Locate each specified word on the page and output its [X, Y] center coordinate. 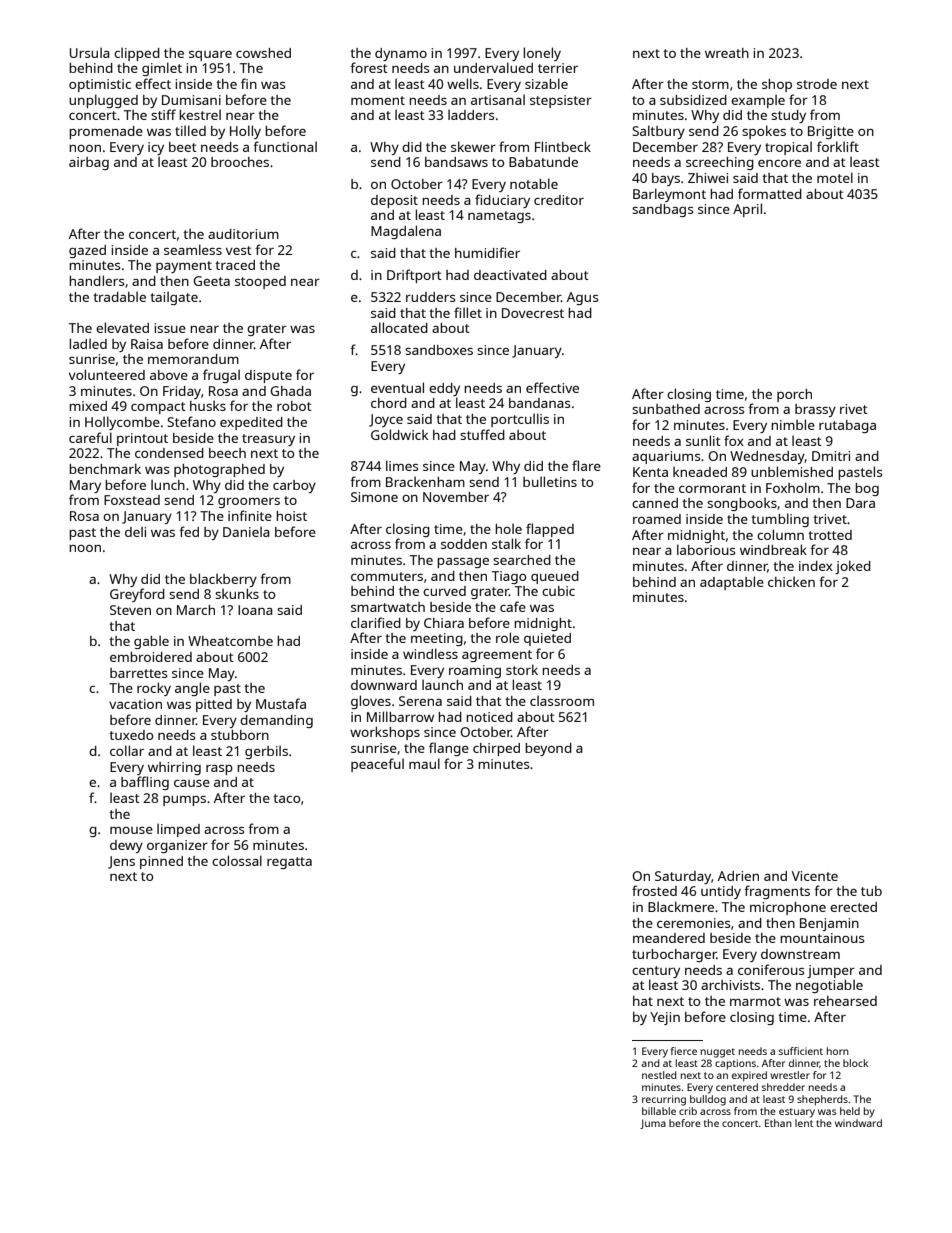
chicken [791, 582]
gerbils [266, 752]
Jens [121, 862]
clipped [137, 54]
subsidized [693, 100]
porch [794, 395]
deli [135, 531]
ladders [471, 114]
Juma [653, 1124]
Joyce [386, 420]
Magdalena [406, 232]
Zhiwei [708, 178]
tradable [119, 296]
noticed [489, 717]
